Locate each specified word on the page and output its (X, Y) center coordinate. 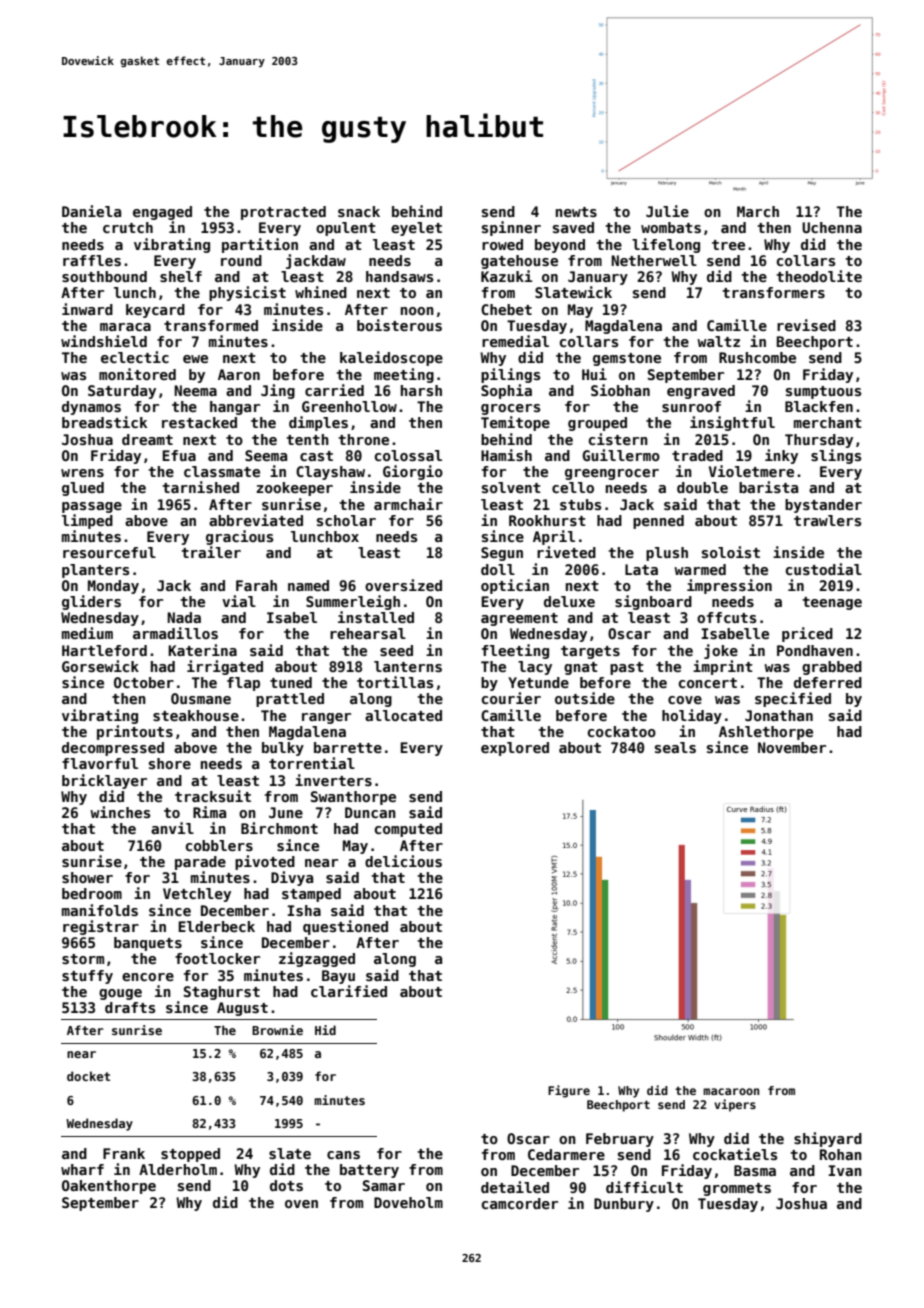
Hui (594, 374)
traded (697, 455)
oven (301, 1204)
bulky (283, 749)
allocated (403, 715)
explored (515, 749)
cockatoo (622, 731)
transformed (211, 325)
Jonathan (779, 715)
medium (87, 633)
